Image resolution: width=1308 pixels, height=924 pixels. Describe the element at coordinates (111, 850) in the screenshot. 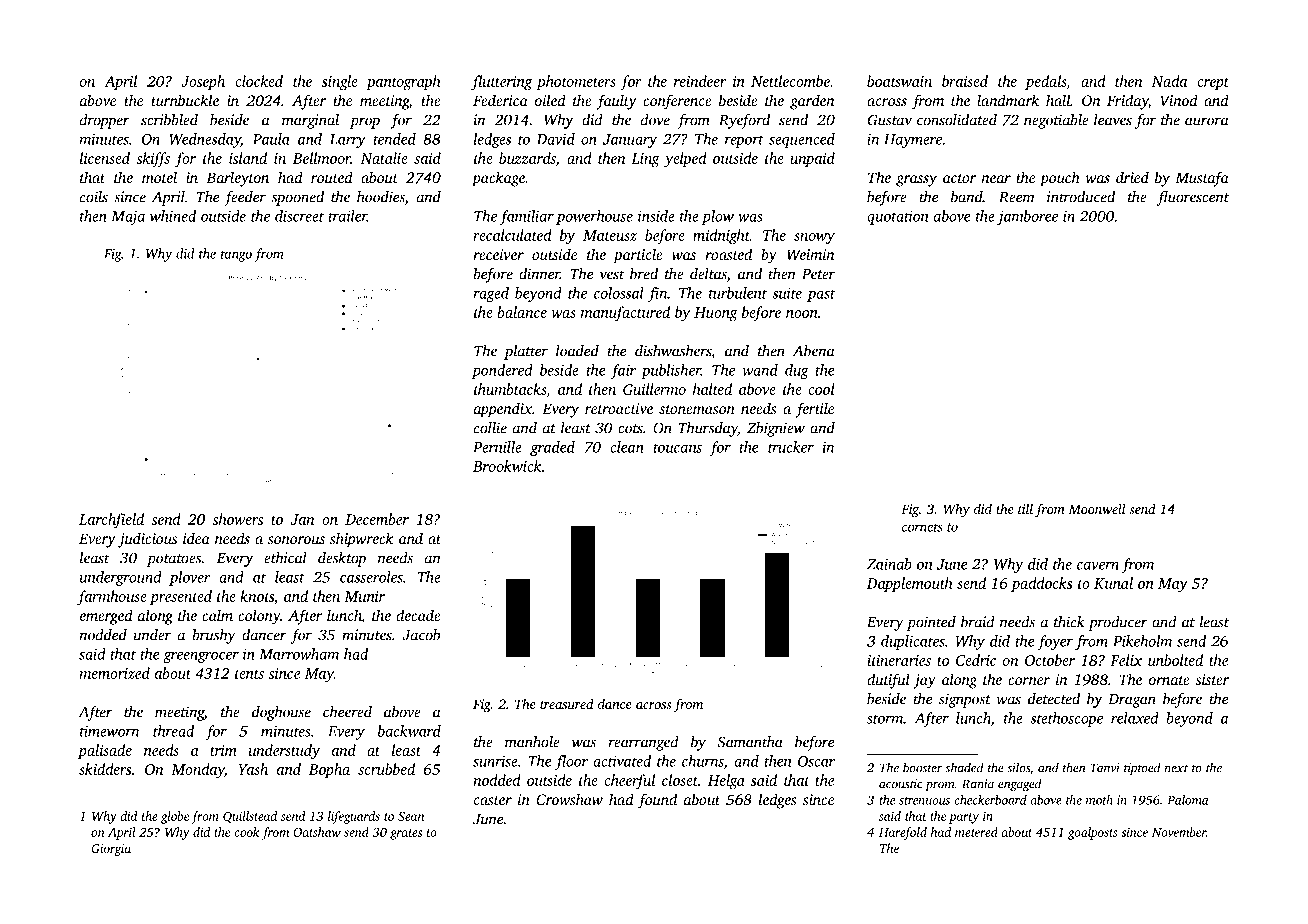

I see `Giorgia` at that location.
